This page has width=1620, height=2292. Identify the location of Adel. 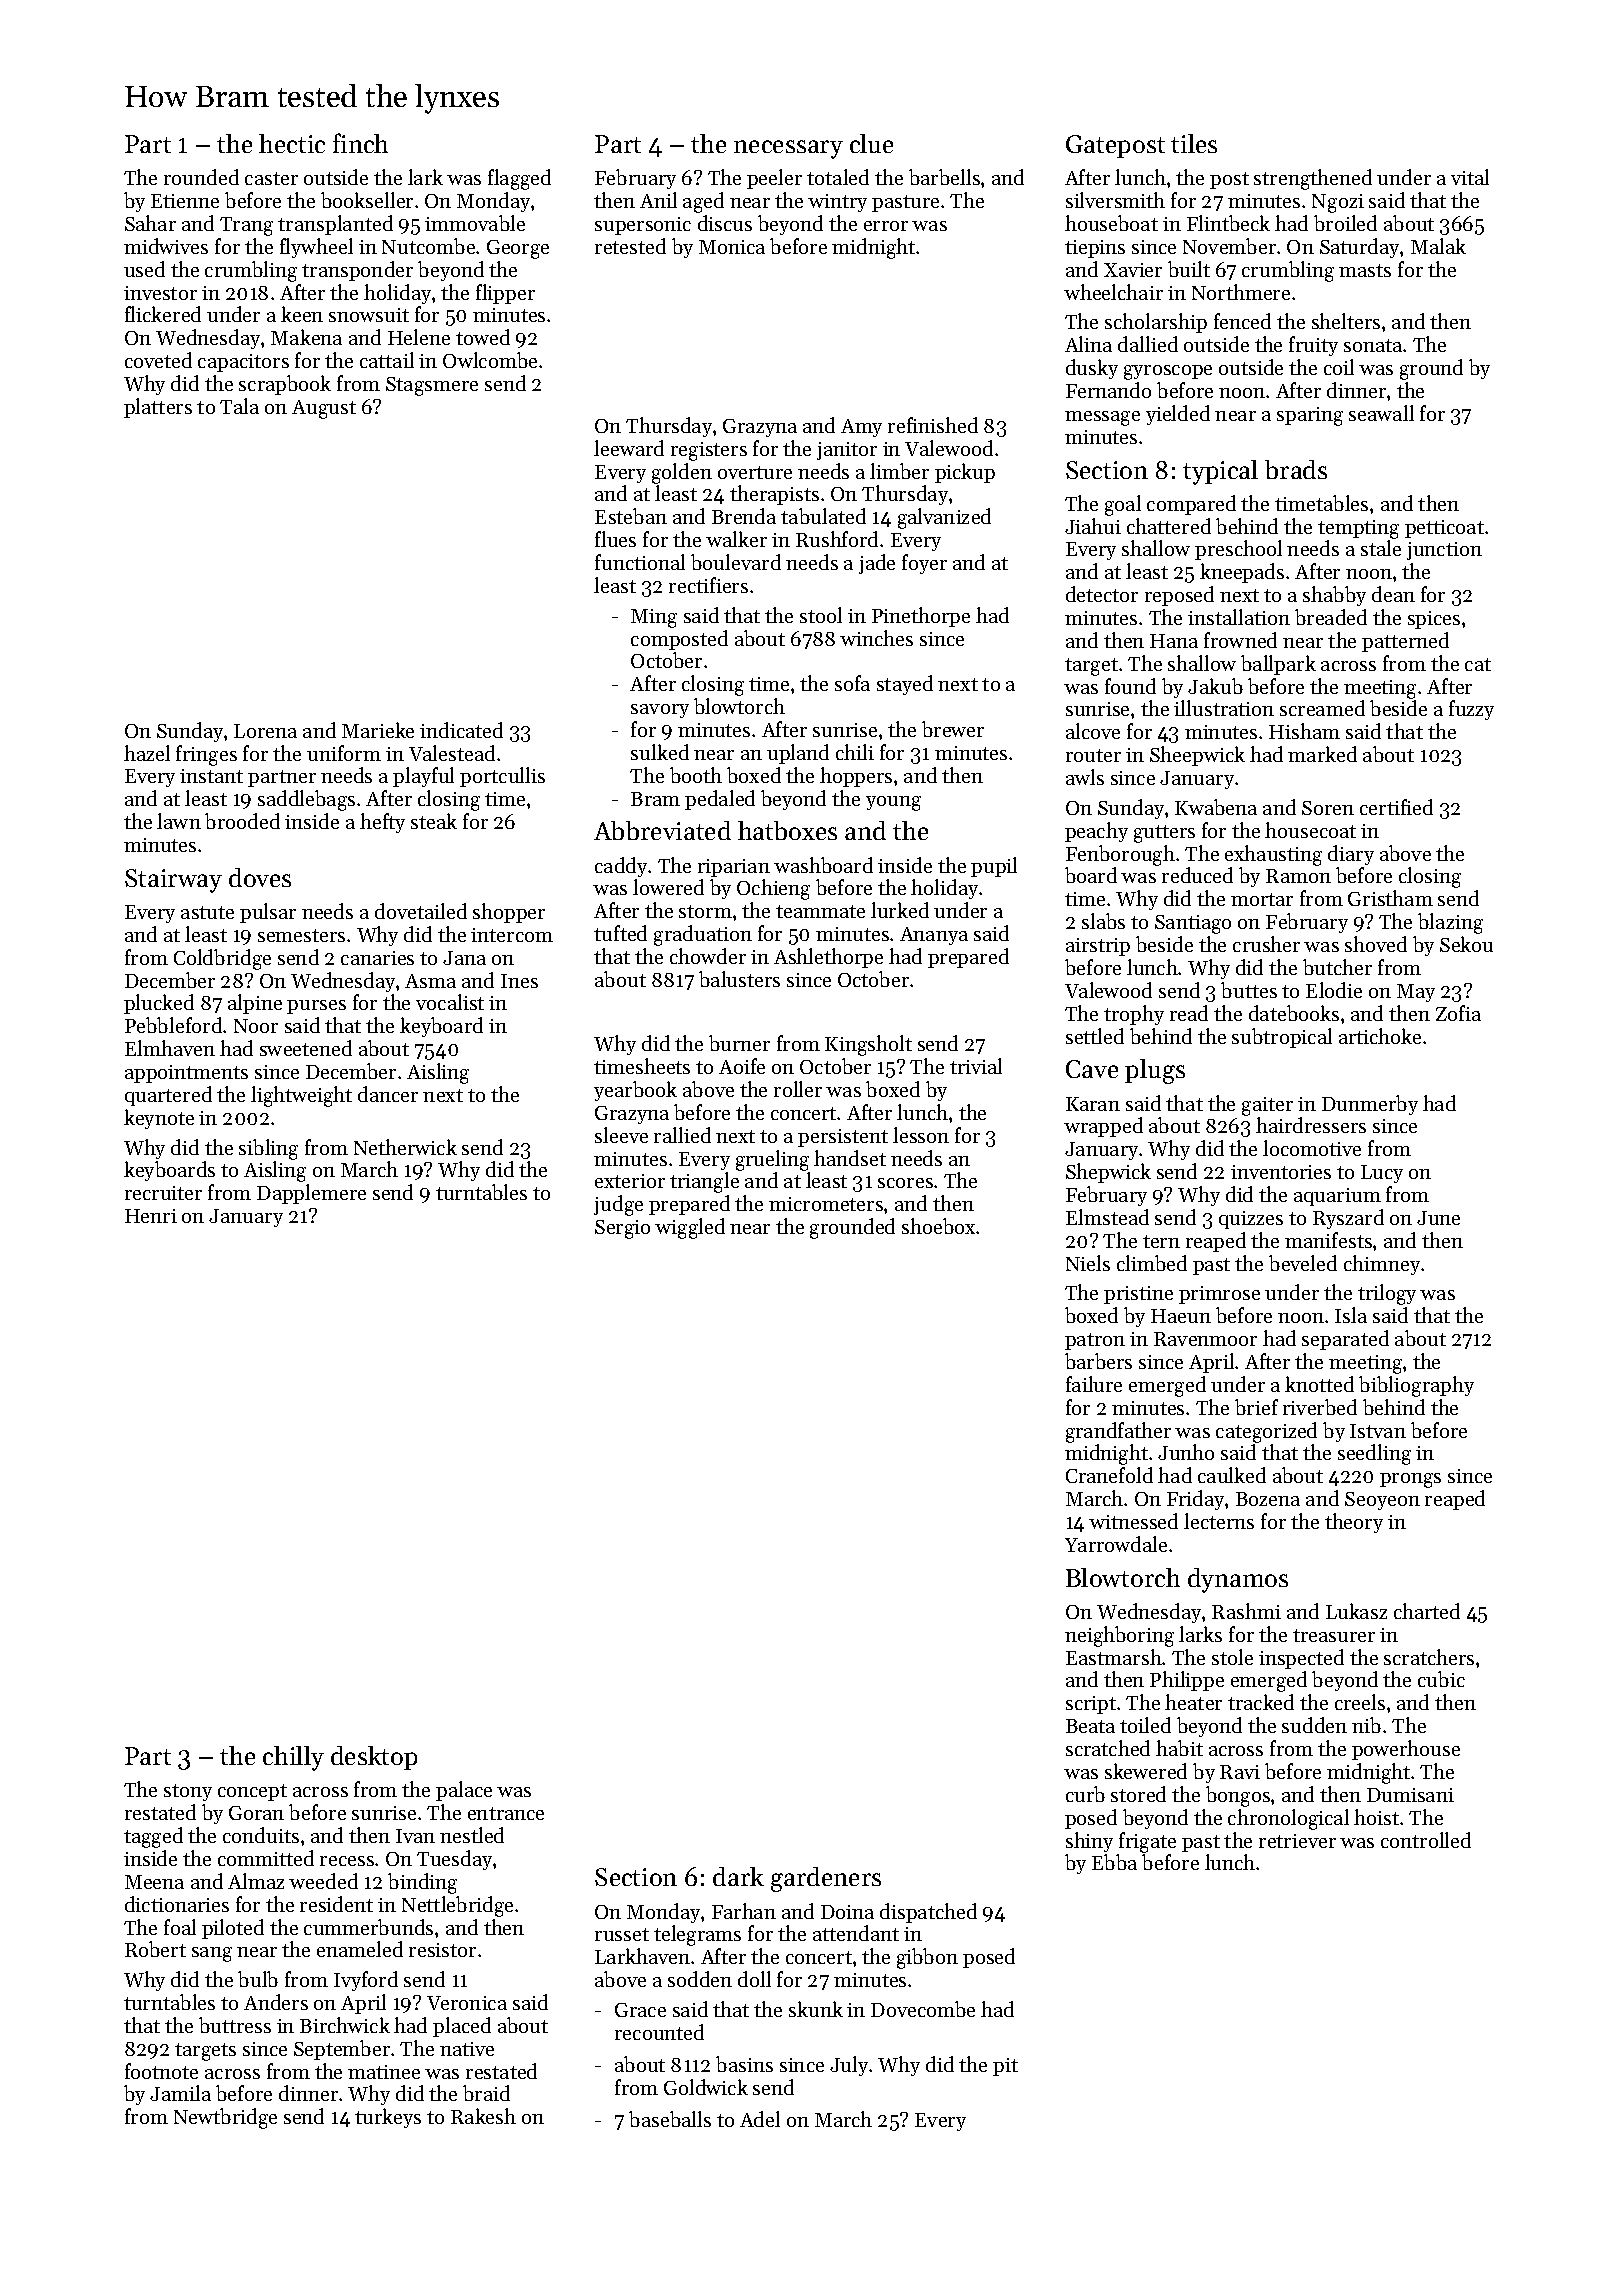
(760, 2119).
